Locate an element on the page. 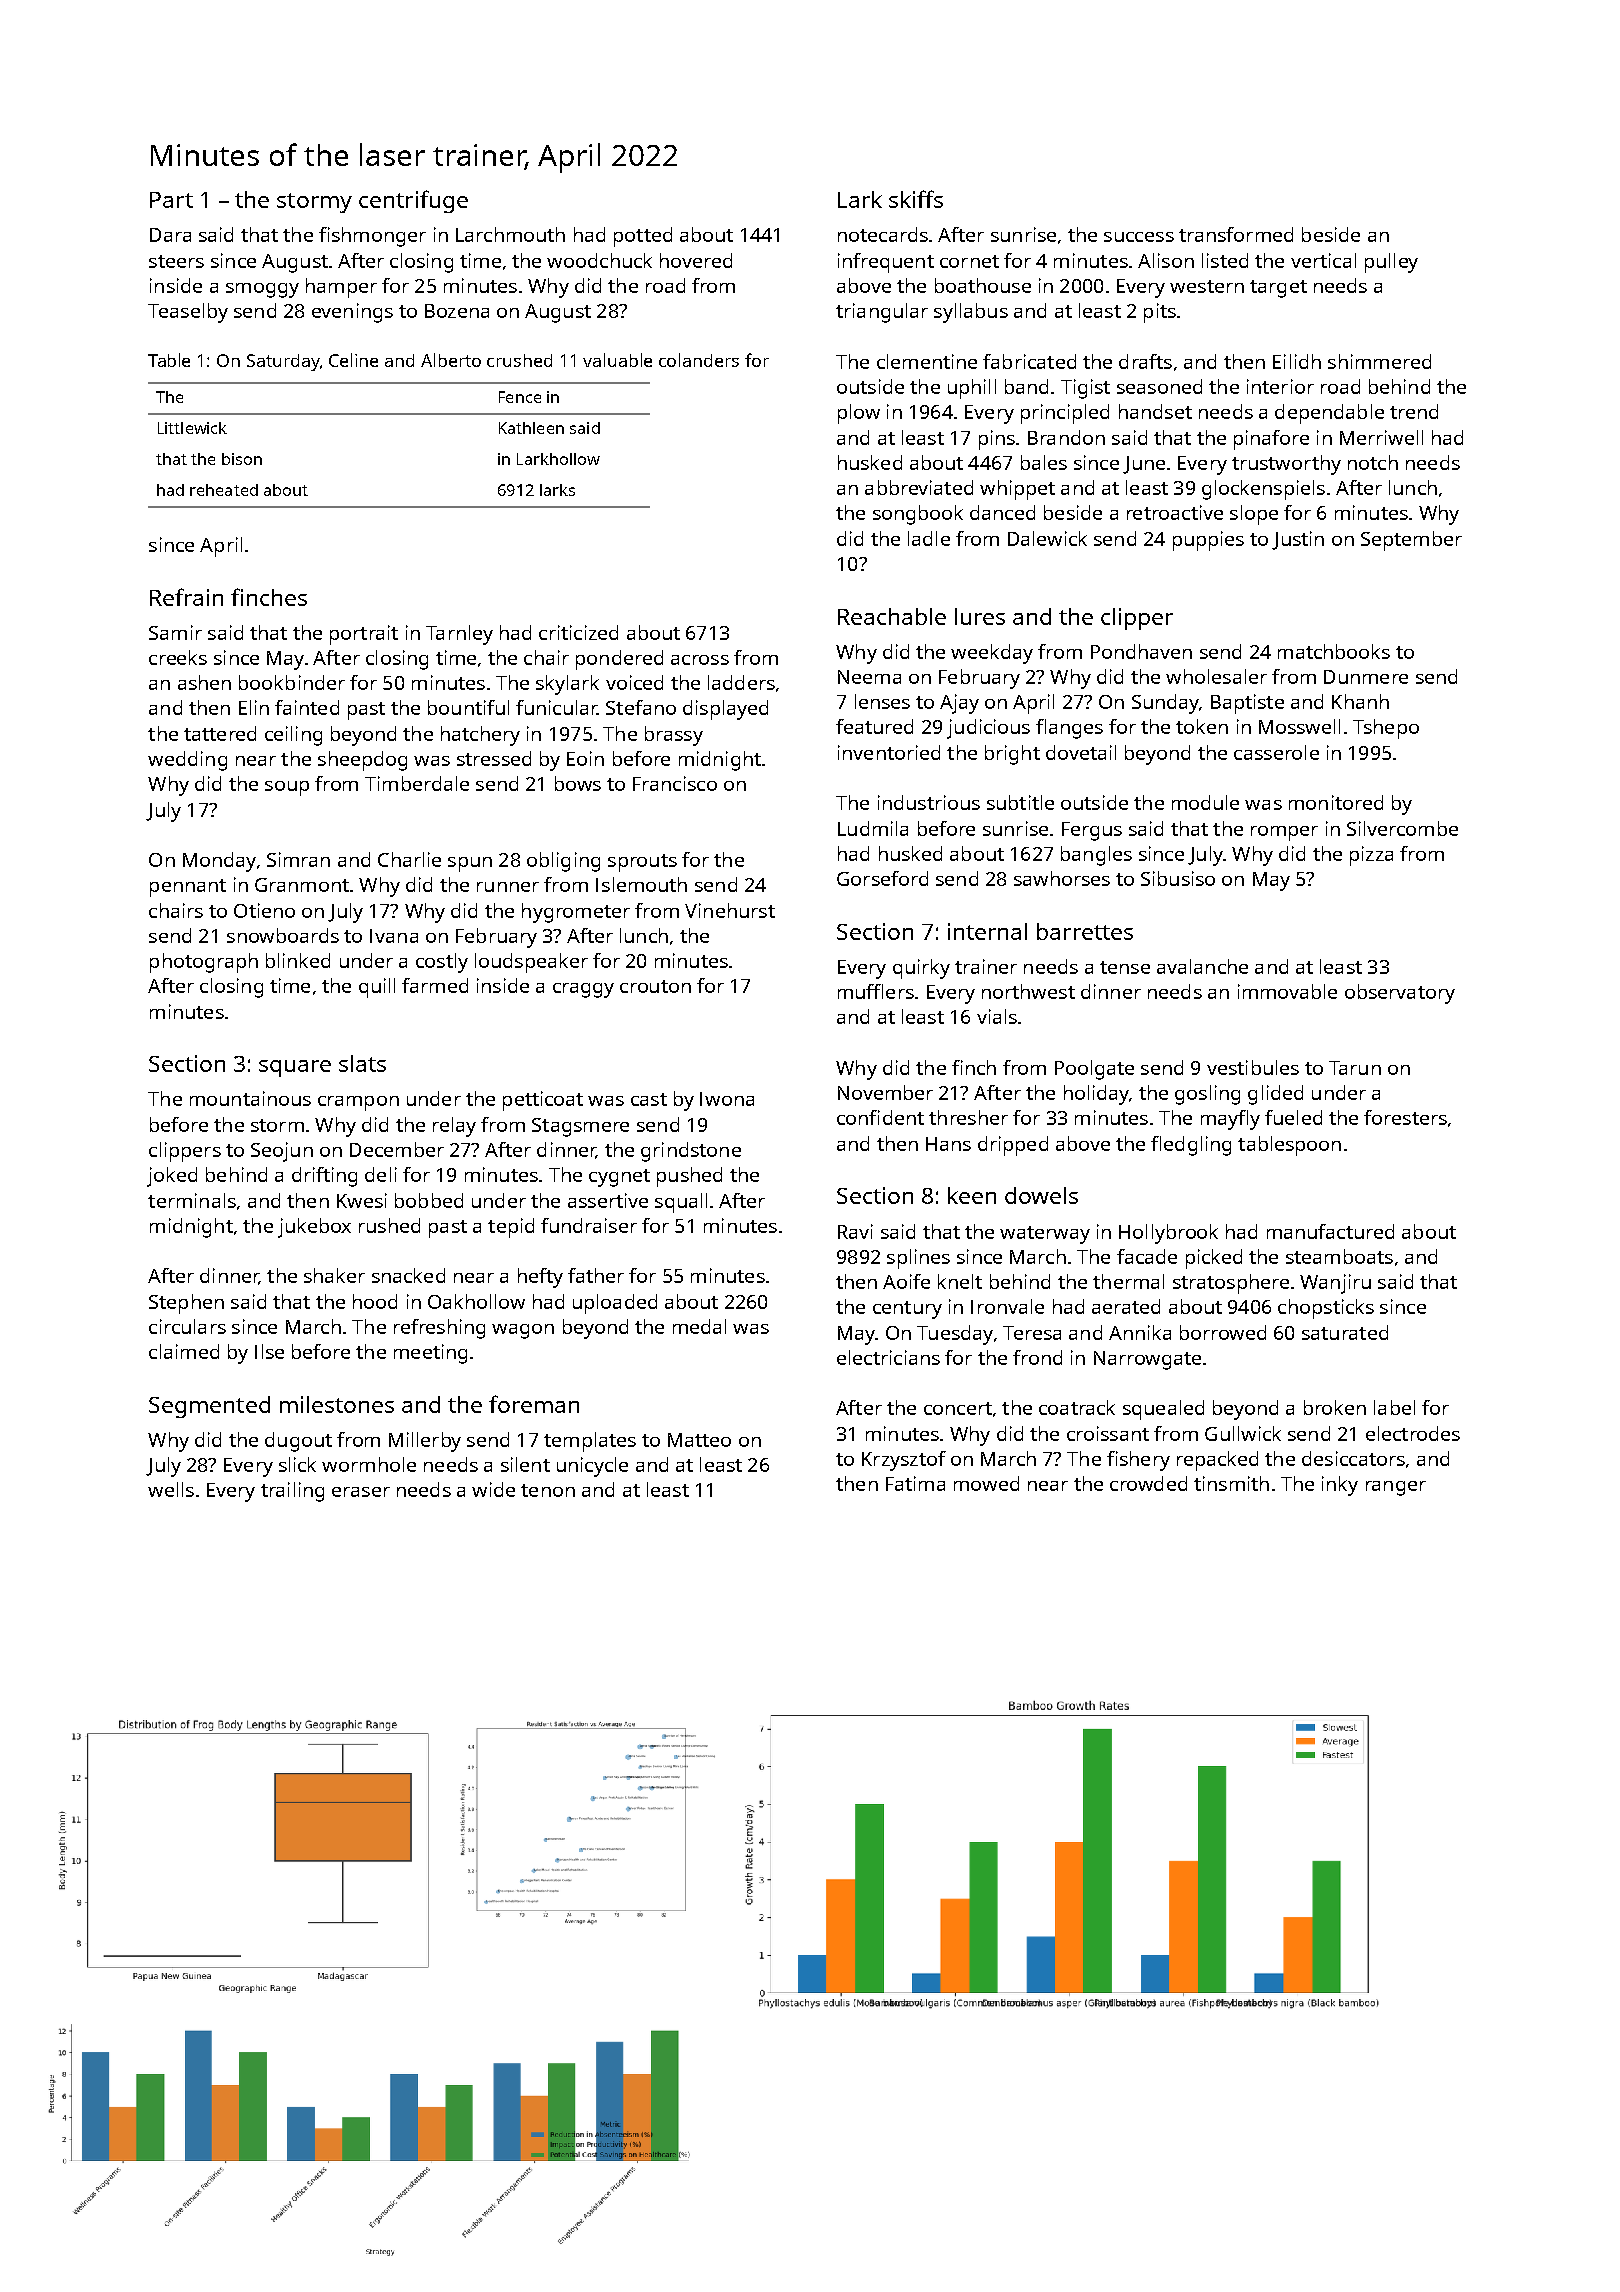 The width and height of the image is (1620, 2292). Segmented is located at coordinates (209, 1407).
